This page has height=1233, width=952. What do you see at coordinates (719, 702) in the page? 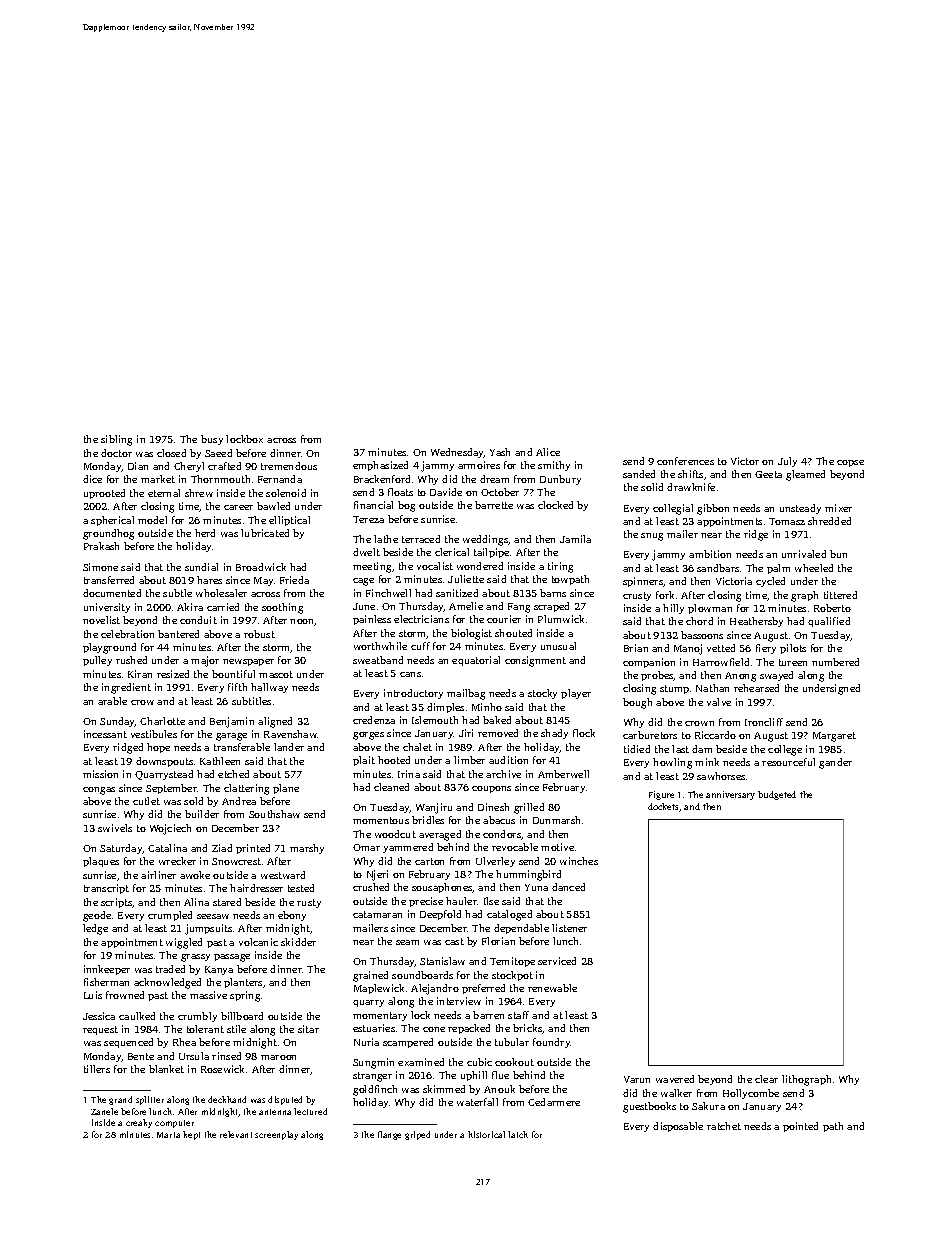
I see `valve` at bounding box center [719, 702].
